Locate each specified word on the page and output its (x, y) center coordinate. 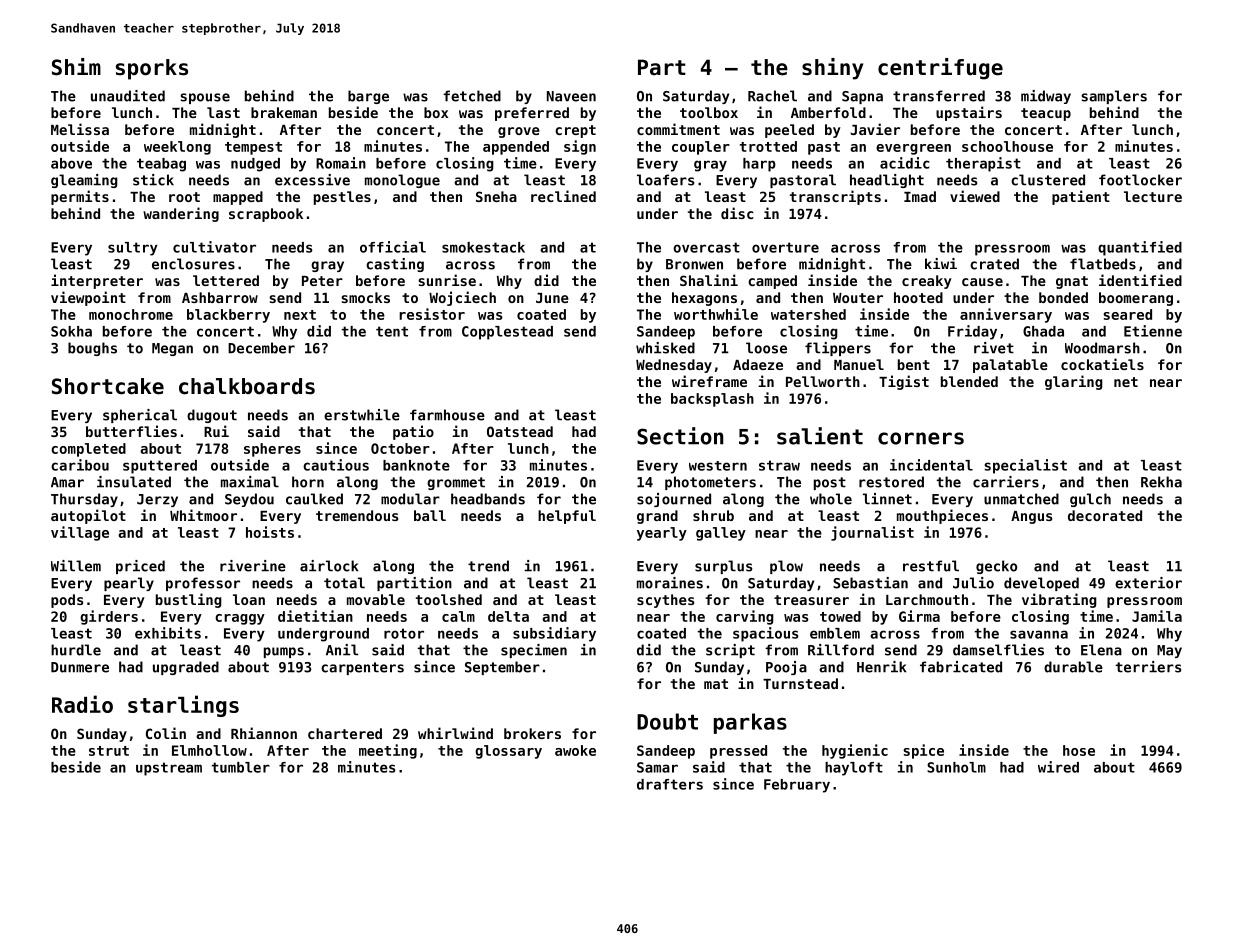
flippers (838, 349)
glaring (1074, 382)
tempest (253, 148)
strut (109, 751)
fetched (472, 96)
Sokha (71, 331)
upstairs (969, 113)
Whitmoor (203, 515)
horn (308, 482)
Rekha (1161, 482)
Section (680, 436)
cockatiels (1102, 364)
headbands (488, 499)
